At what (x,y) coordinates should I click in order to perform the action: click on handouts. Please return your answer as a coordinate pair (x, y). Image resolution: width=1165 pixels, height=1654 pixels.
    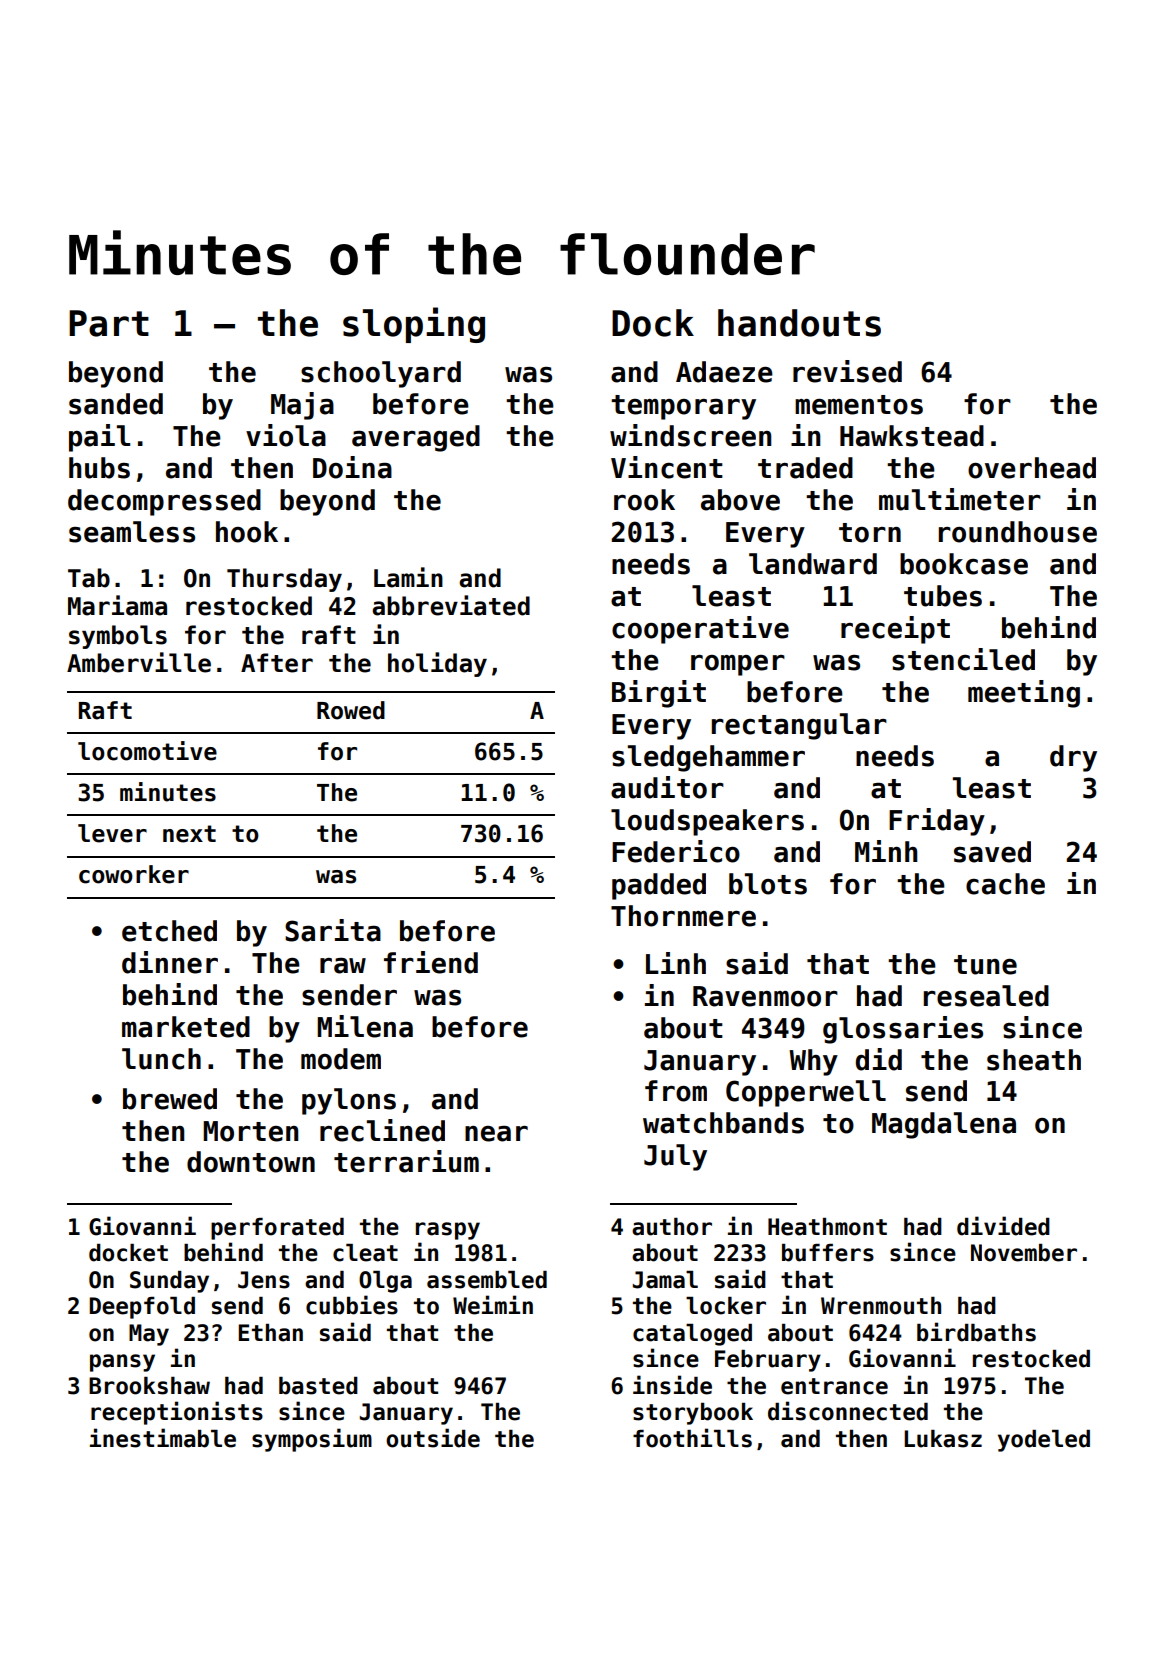
    Looking at the image, I should click on (799, 323).
